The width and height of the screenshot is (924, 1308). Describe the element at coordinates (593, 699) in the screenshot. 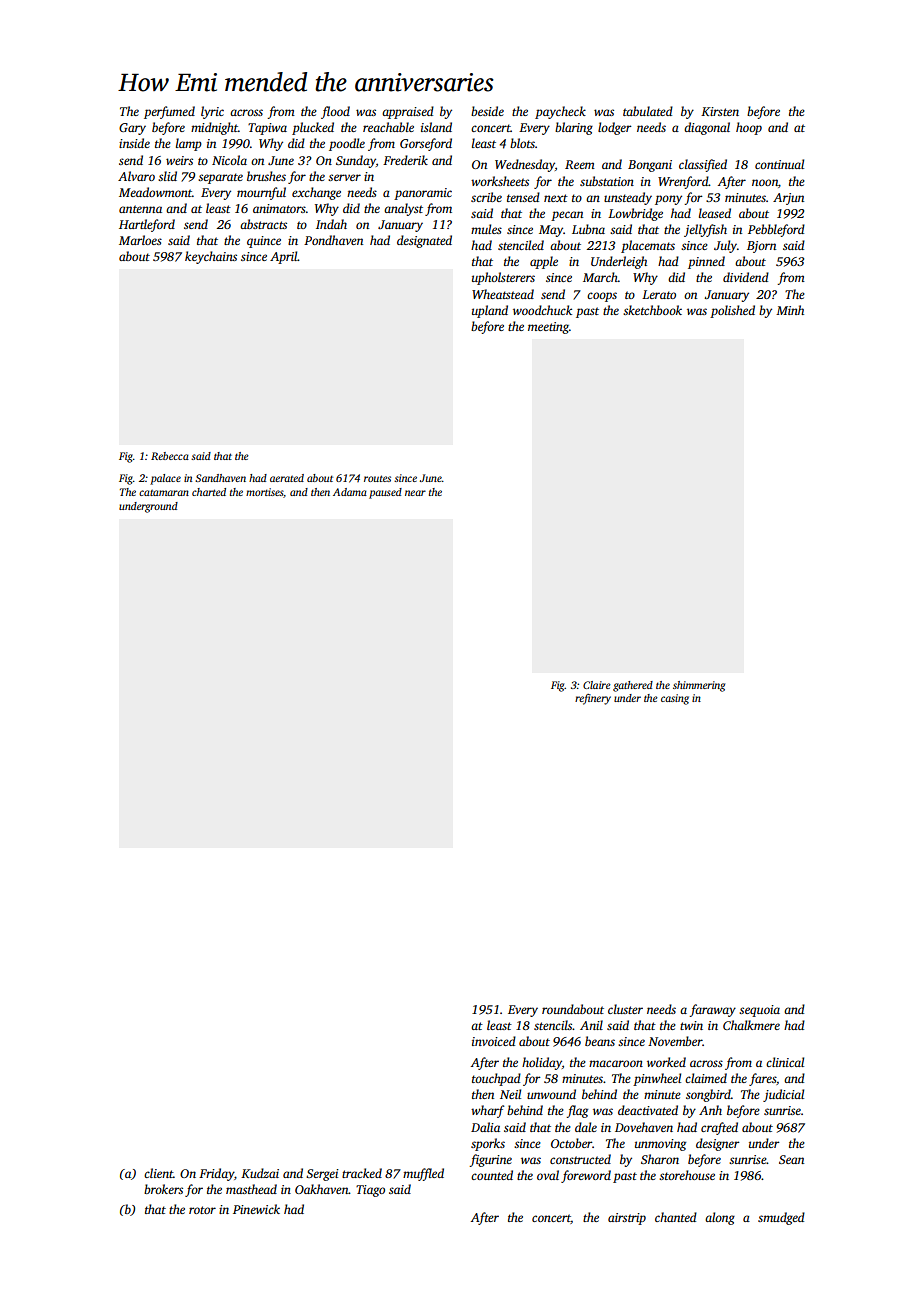

I see `refinery` at that location.
